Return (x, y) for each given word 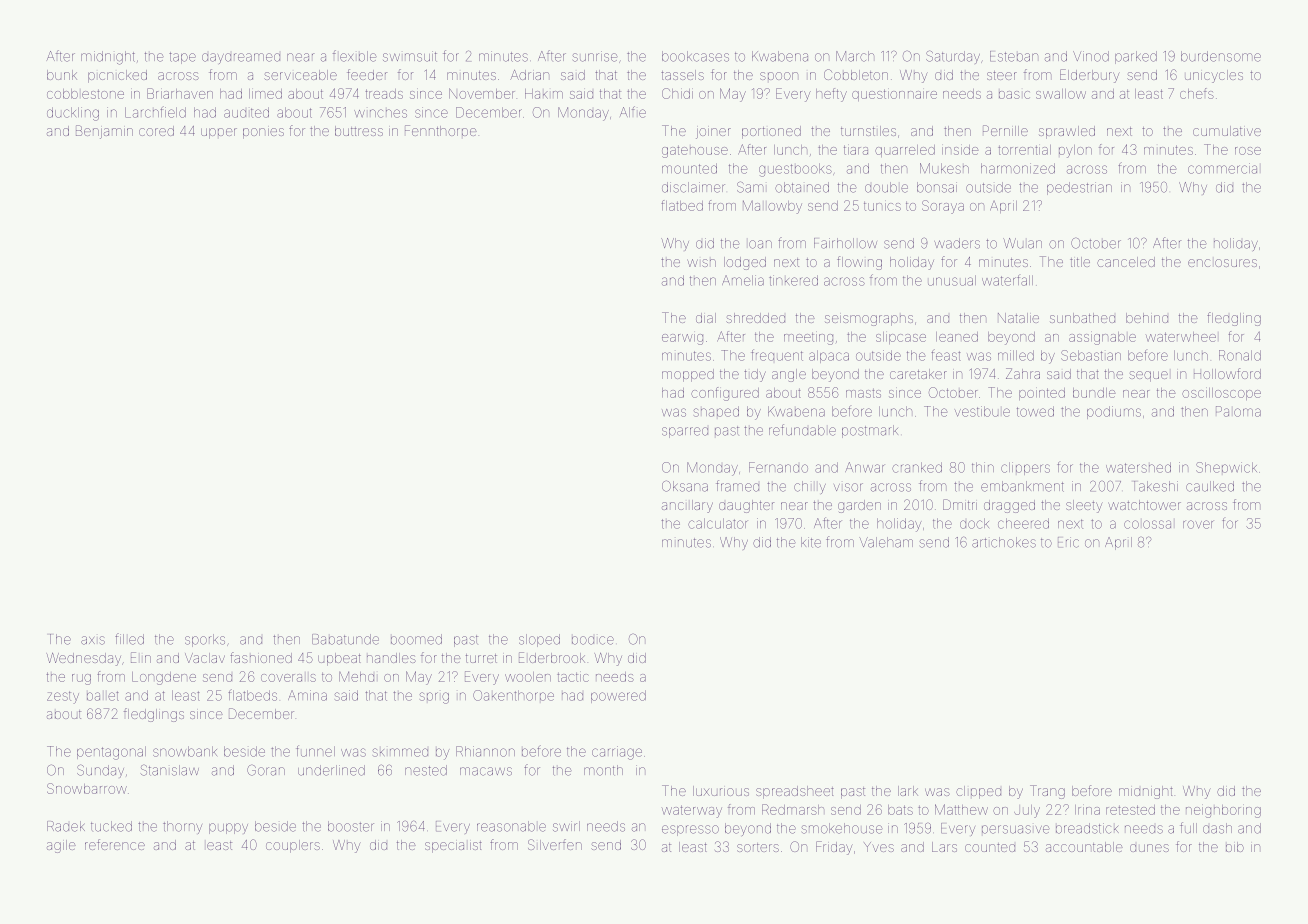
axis (93, 640)
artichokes (1004, 542)
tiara (856, 149)
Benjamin (104, 132)
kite (811, 542)
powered (618, 696)
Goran (266, 770)
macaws (486, 771)
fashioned (261, 657)
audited (246, 112)
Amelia (743, 280)
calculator (718, 523)
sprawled (1067, 132)
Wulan (1022, 243)
